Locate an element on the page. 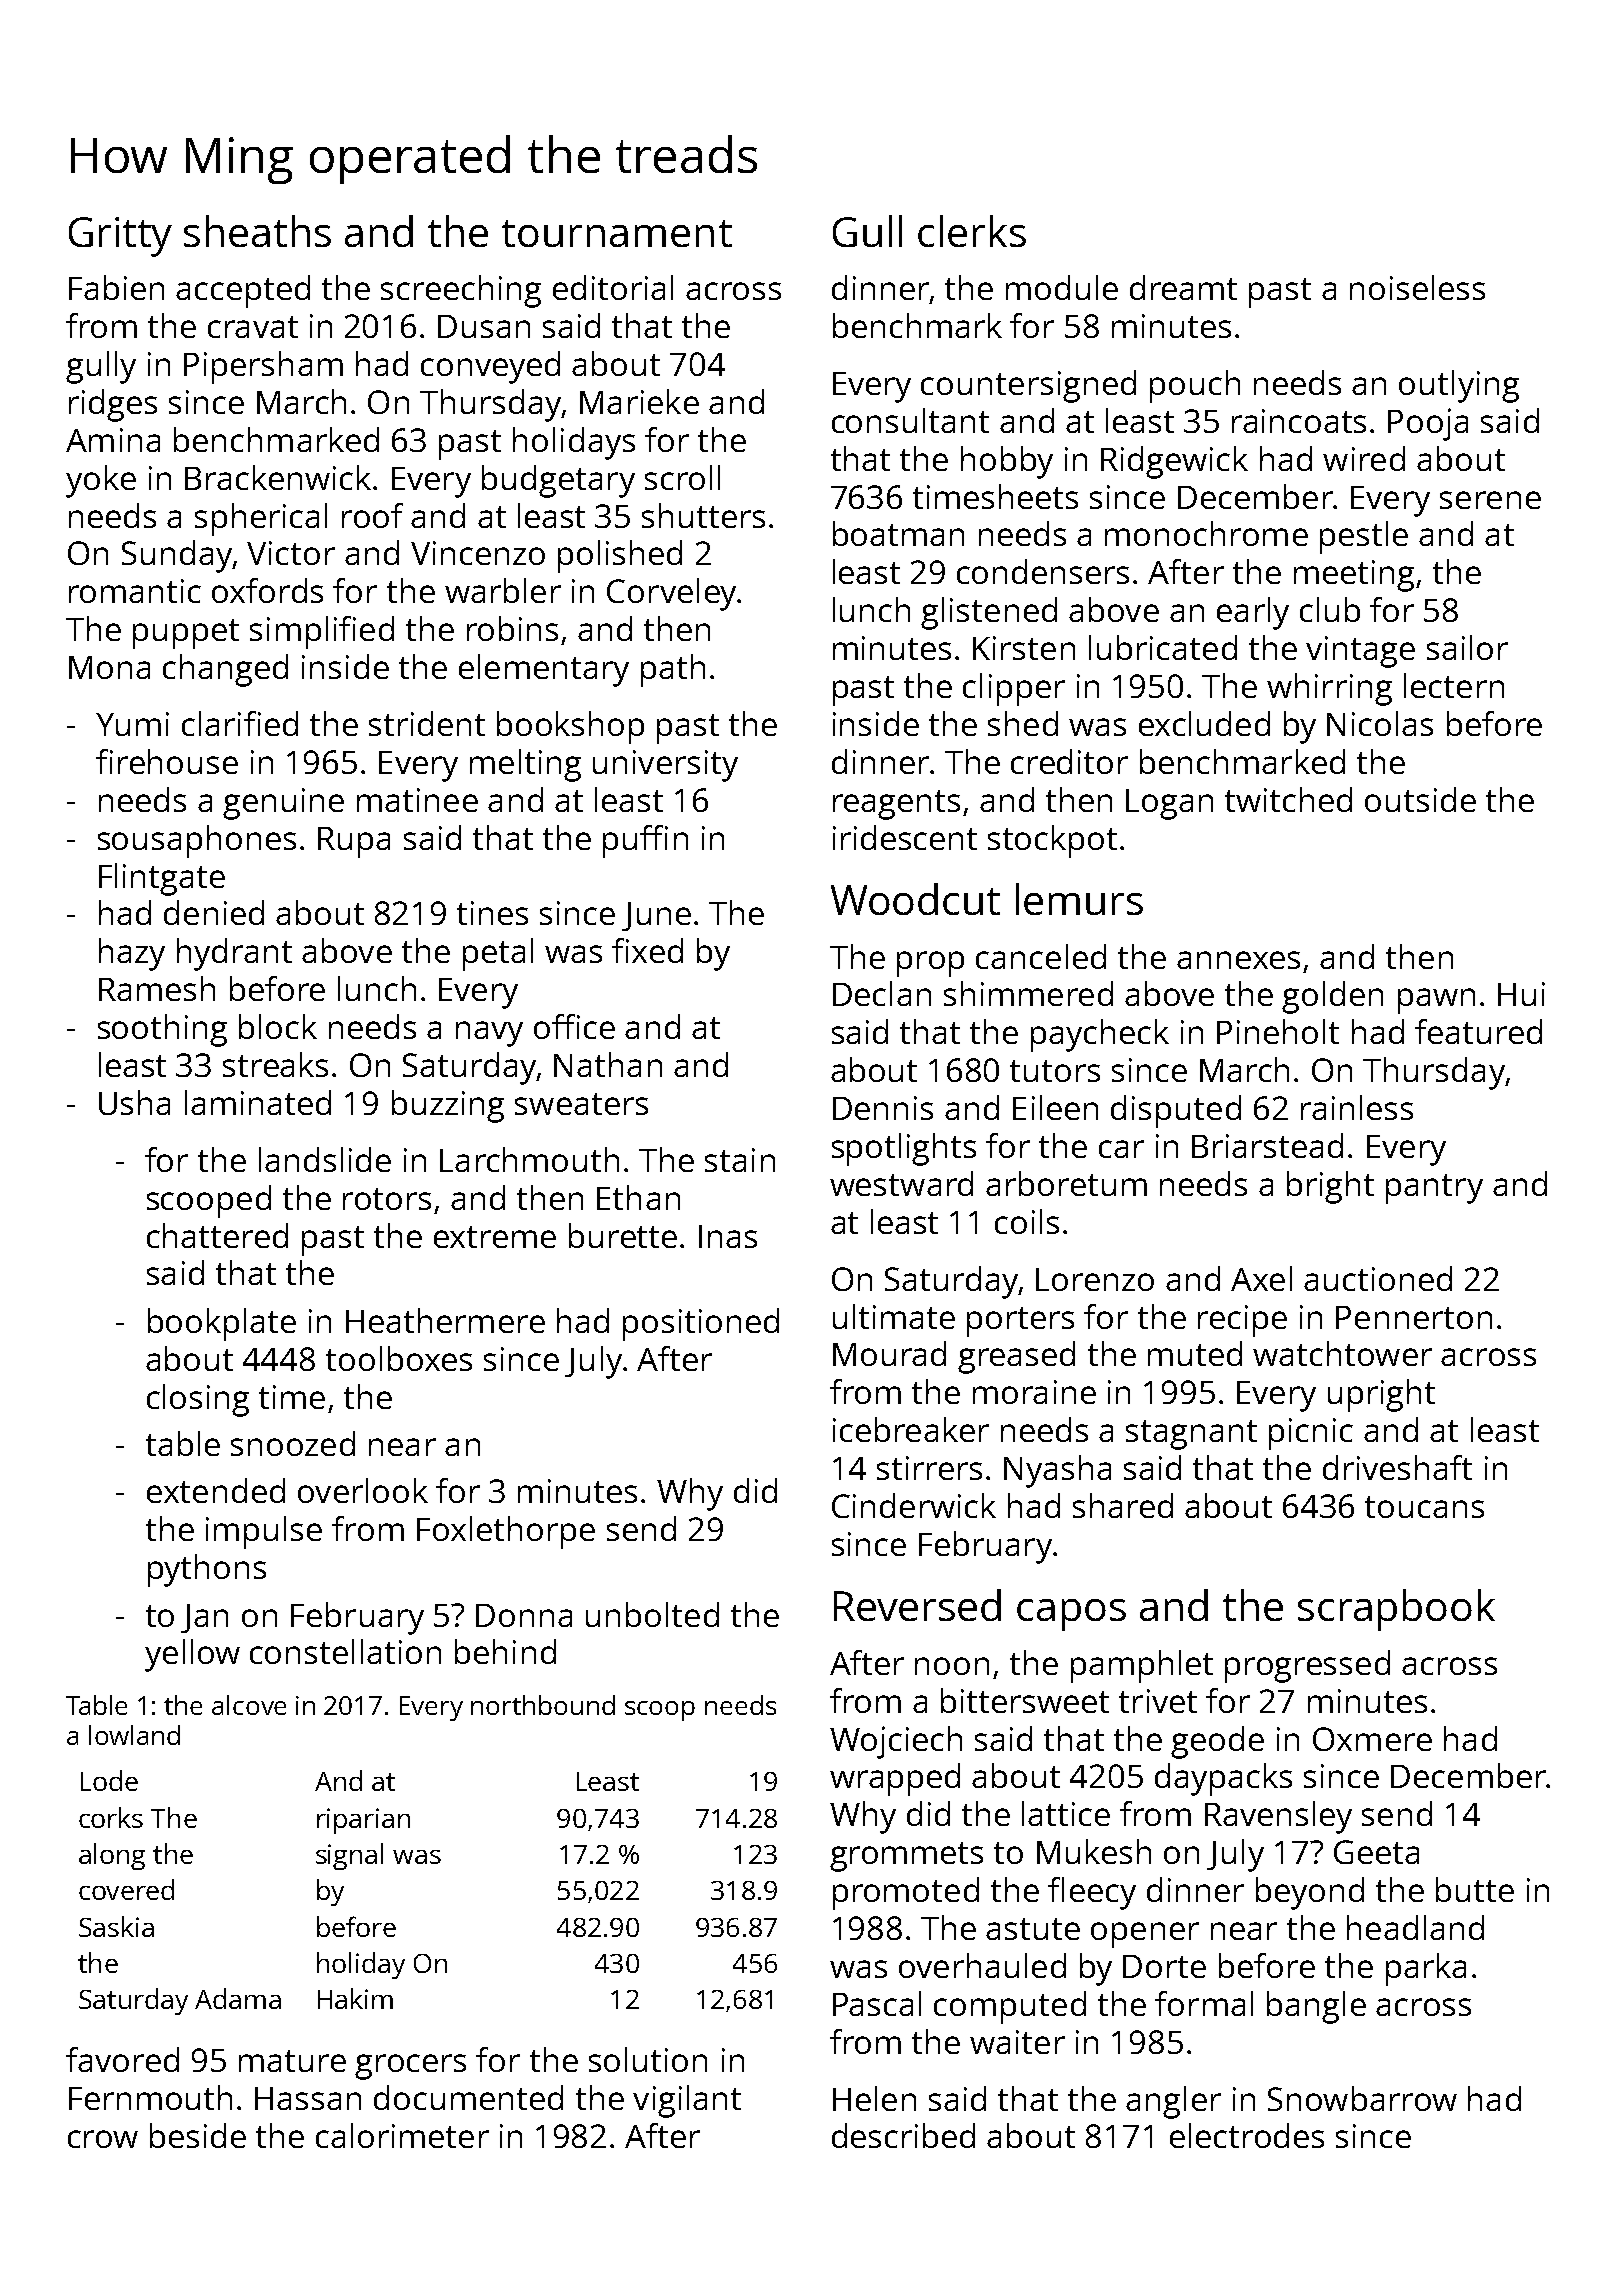 This page has width=1620, height=2292. Marieke is located at coordinates (639, 401).
